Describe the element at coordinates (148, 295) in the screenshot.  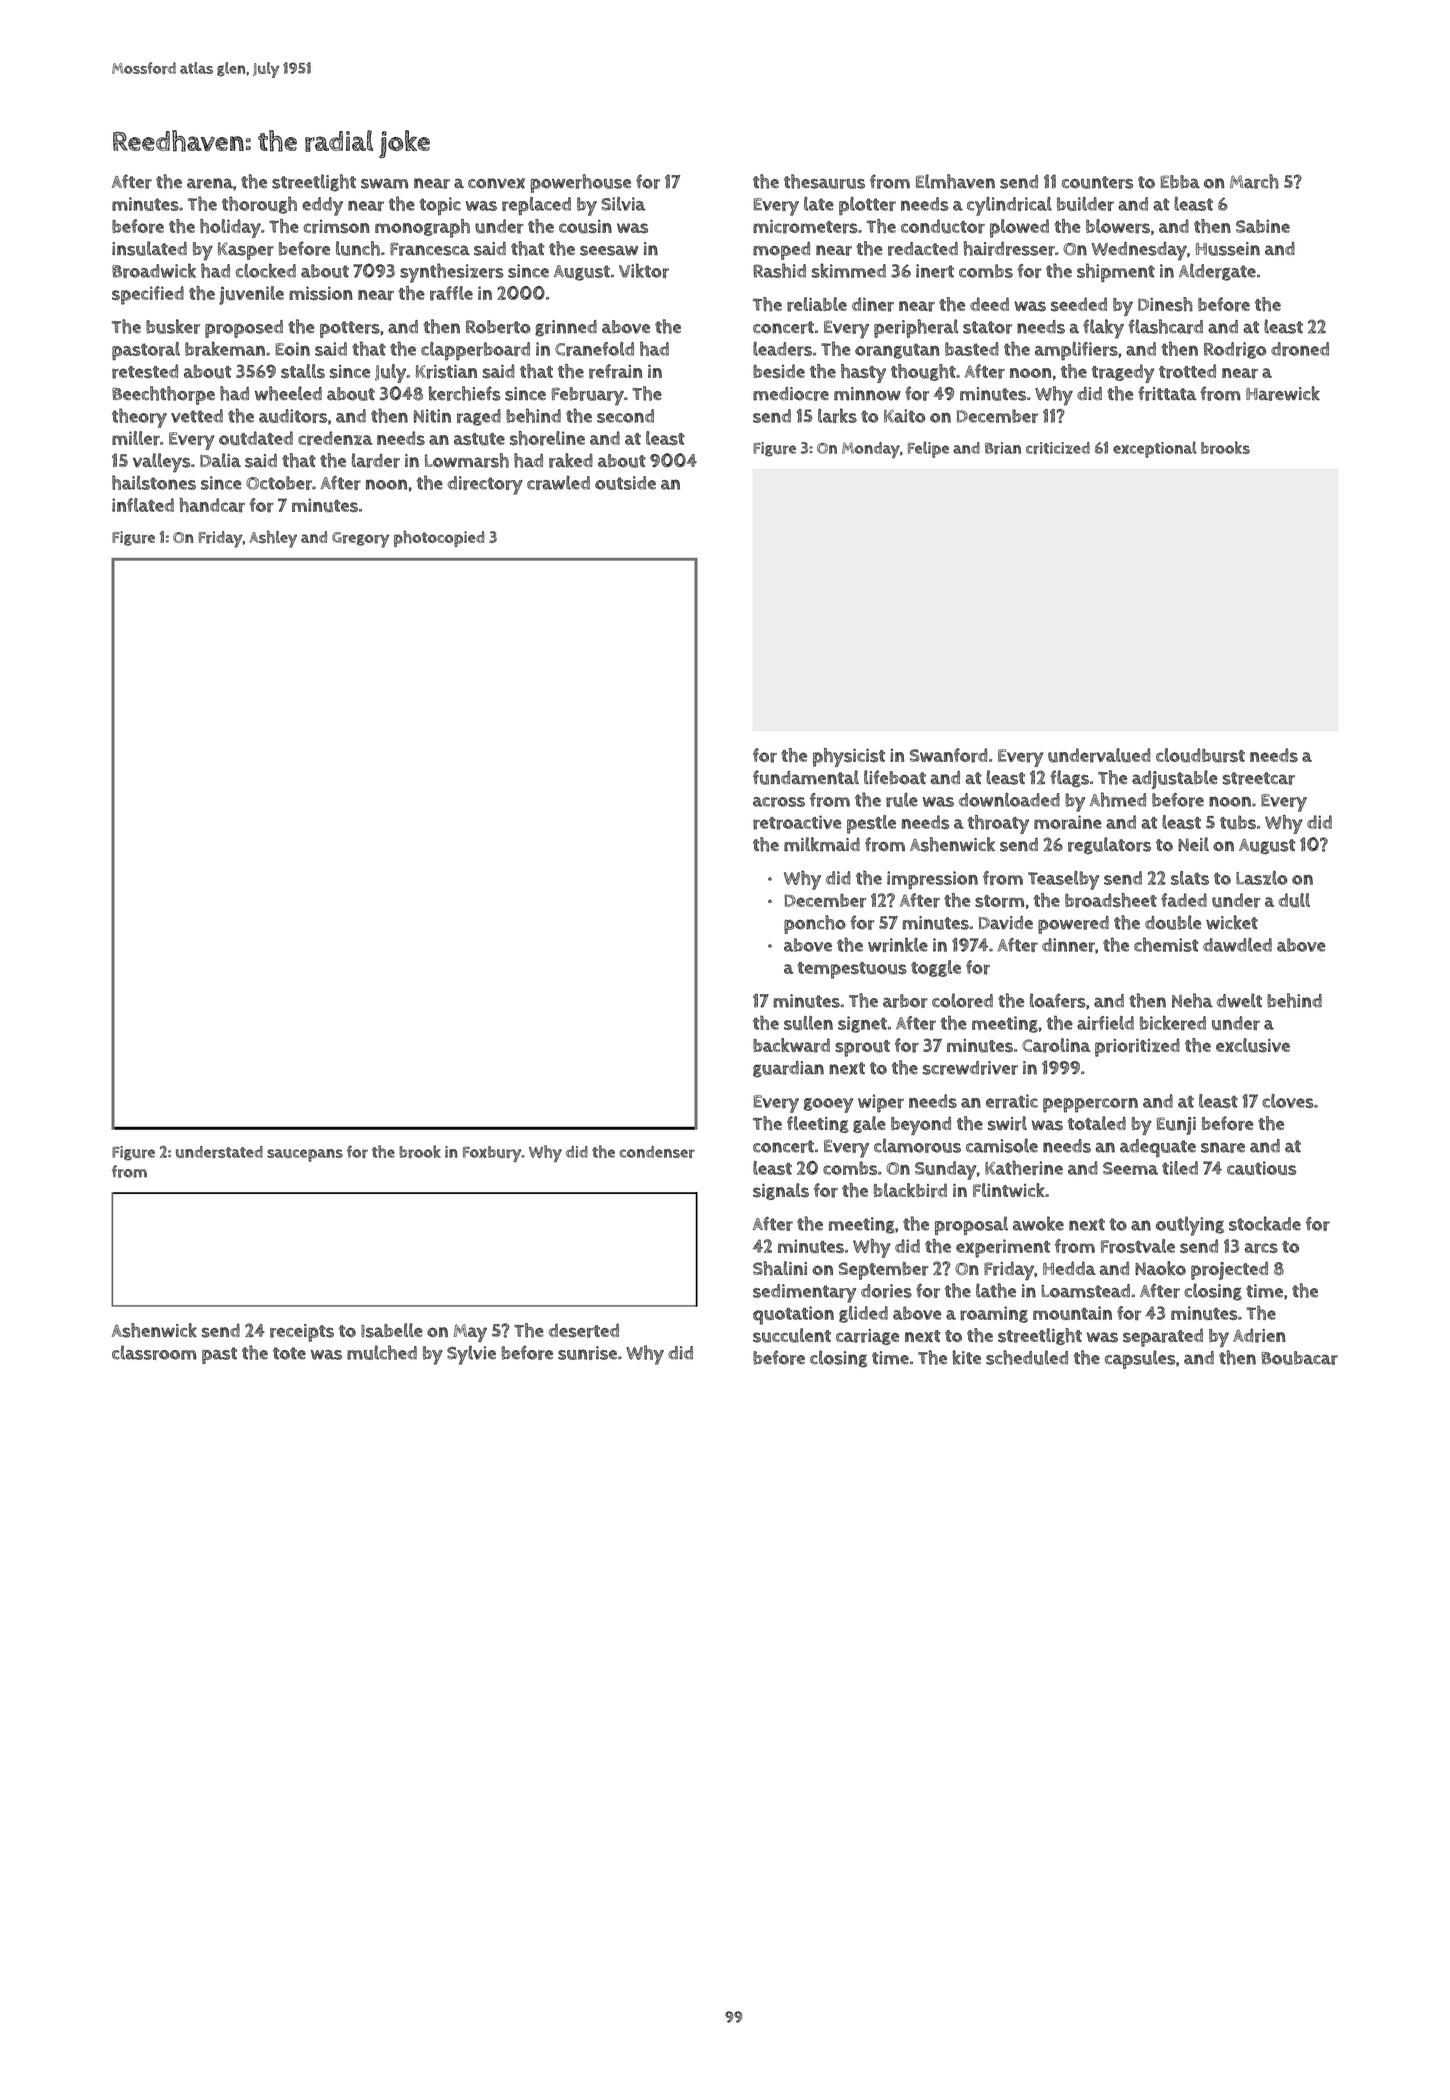
I see `specified` at that location.
